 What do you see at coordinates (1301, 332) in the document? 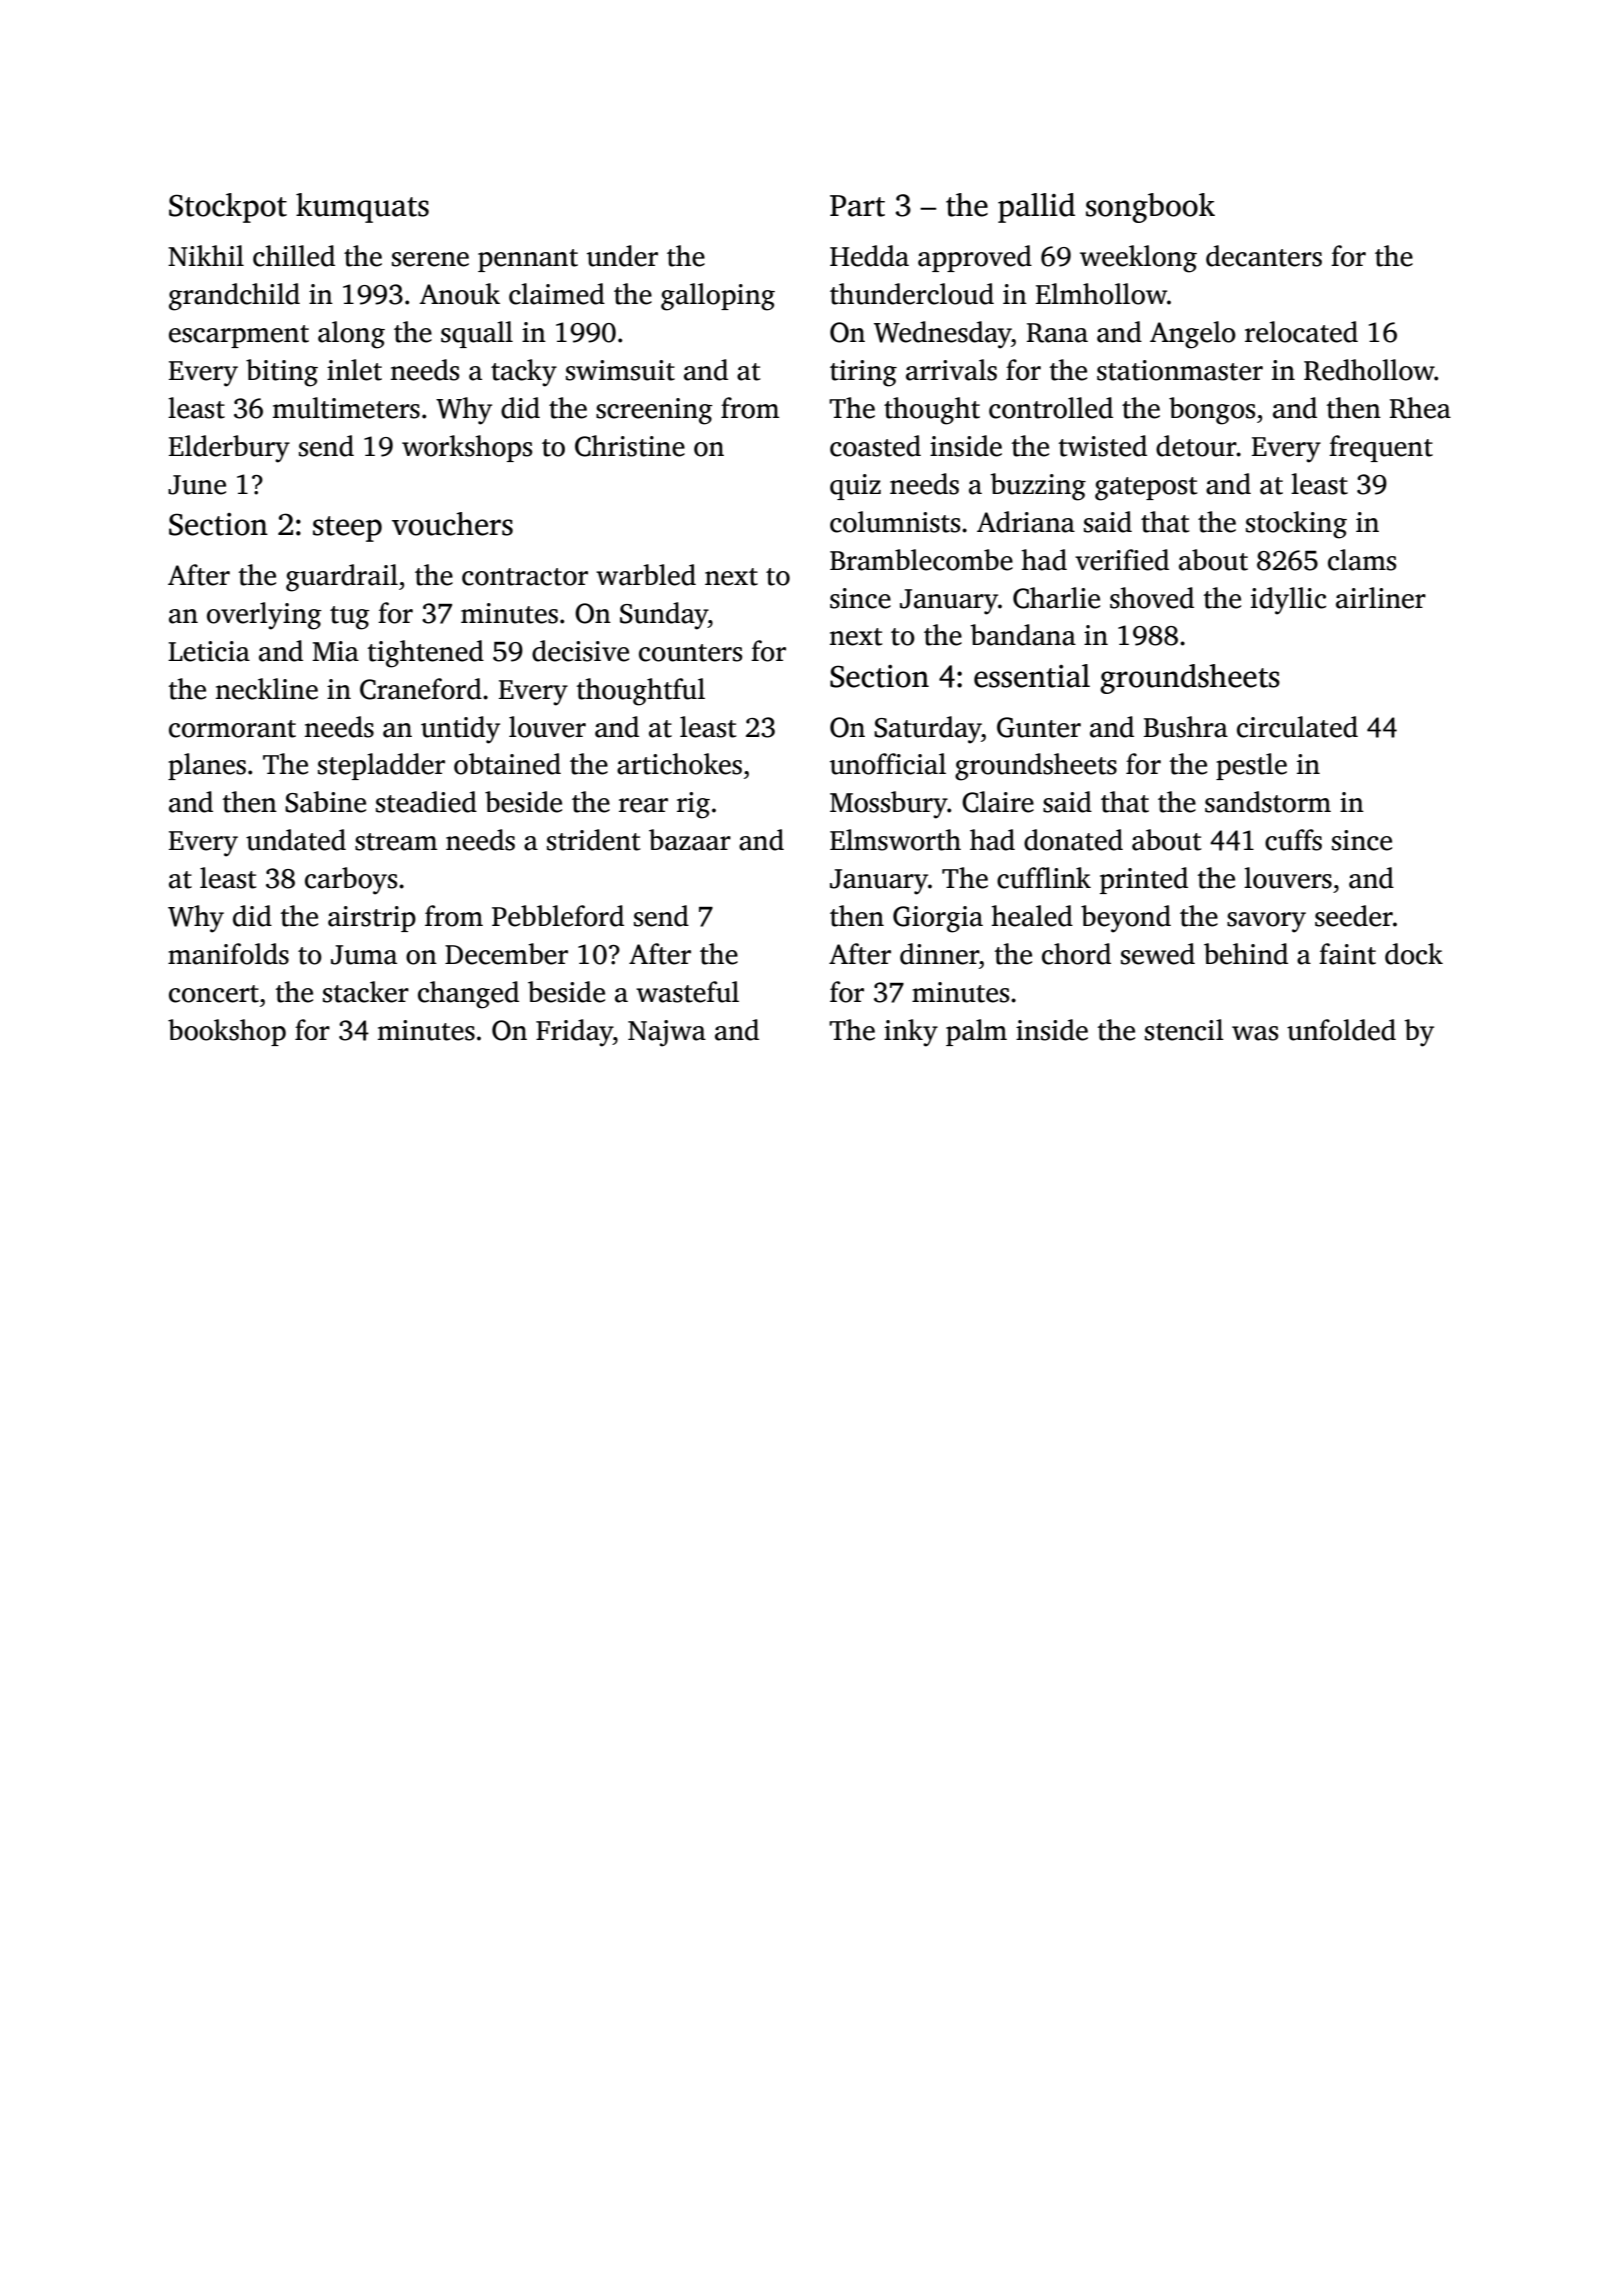
I see `relocated` at bounding box center [1301, 332].
